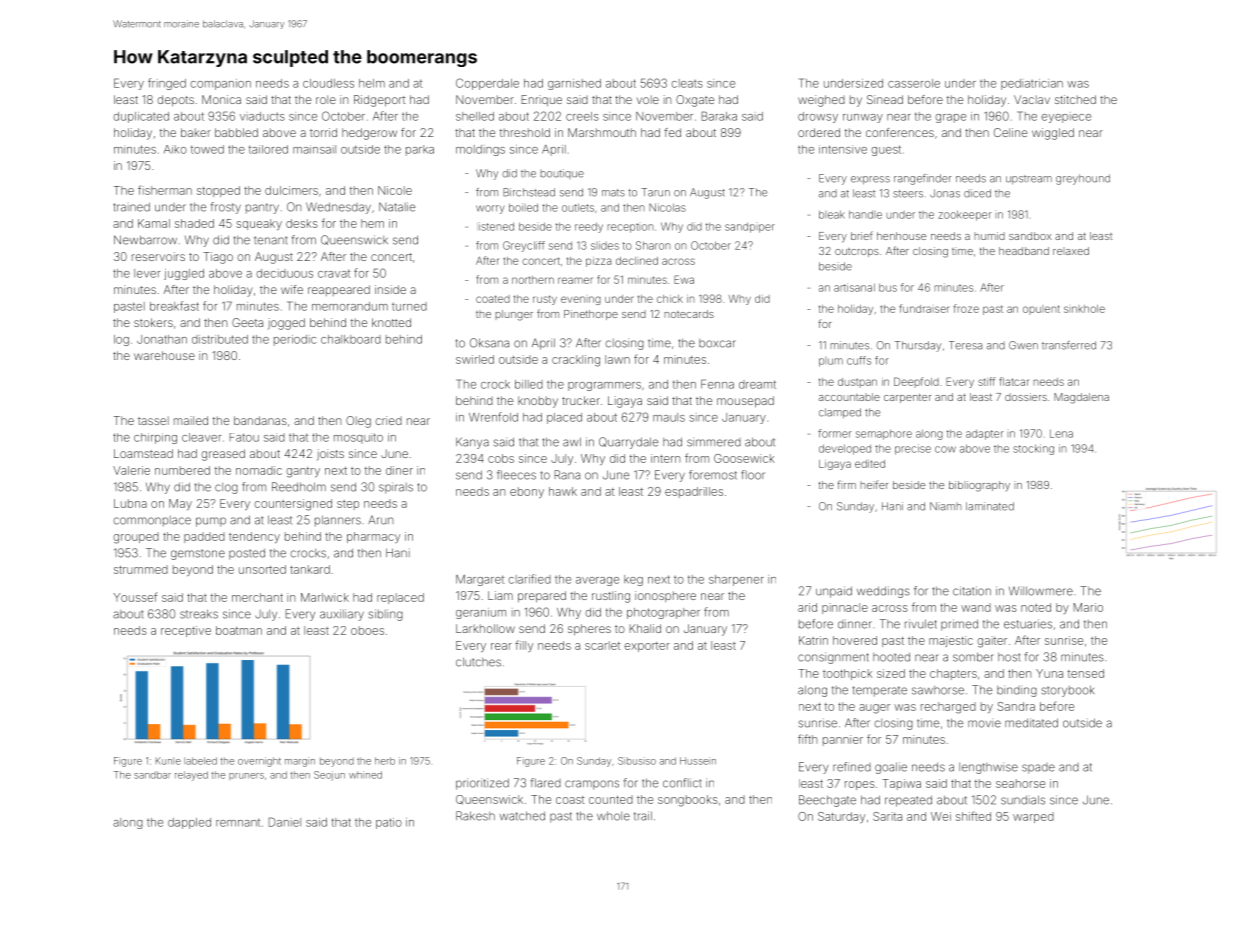 This screenshot has height=952, width=1233. I want to click on stiff, so click(987, 381).
